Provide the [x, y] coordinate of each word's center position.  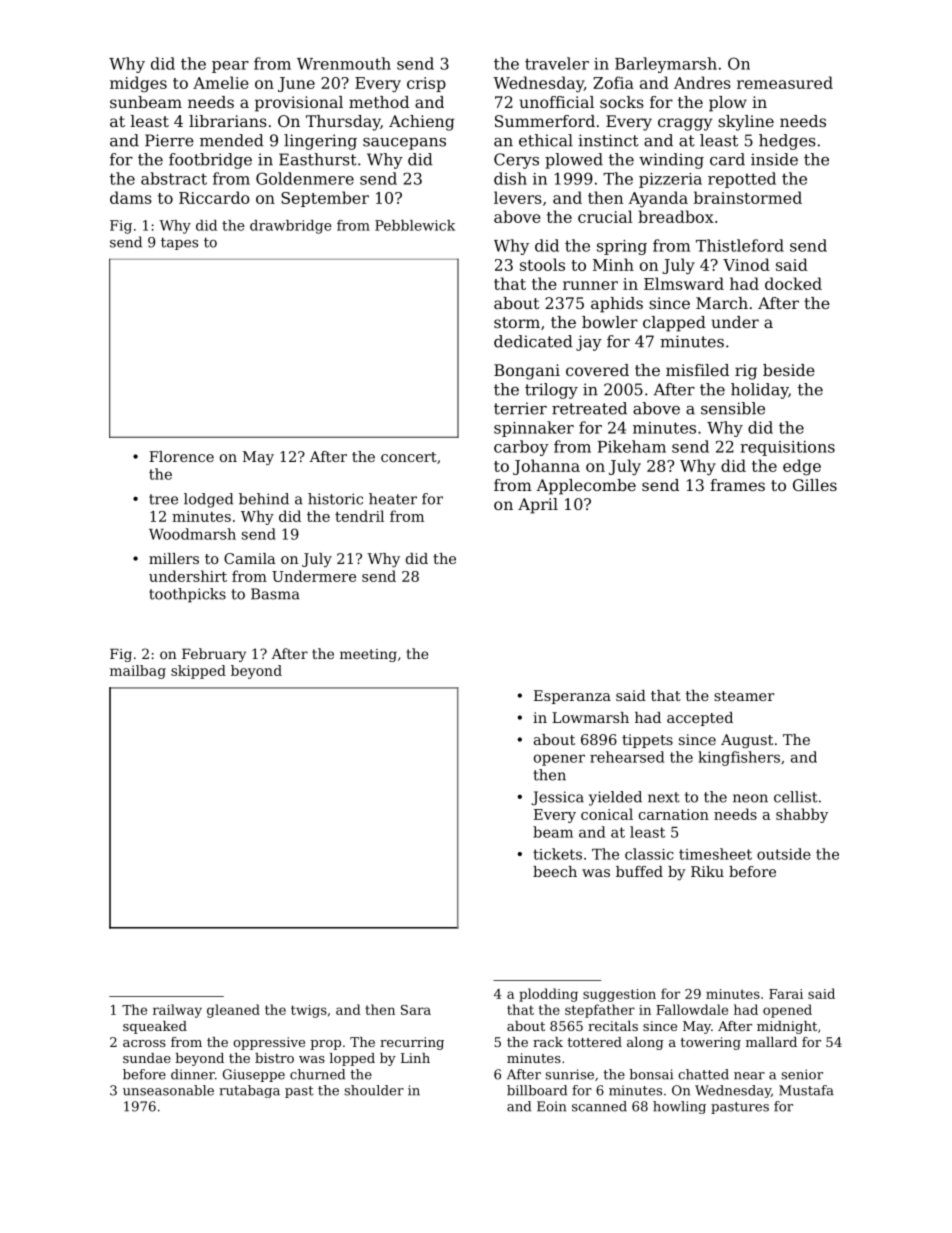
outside [784, 854]
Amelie [221, 82]
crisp [426, 84]
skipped [198, 672]
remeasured [785, 82]
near [749, 1076]
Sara [416, 1010]
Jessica [558, 798]
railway [177, 1011]
